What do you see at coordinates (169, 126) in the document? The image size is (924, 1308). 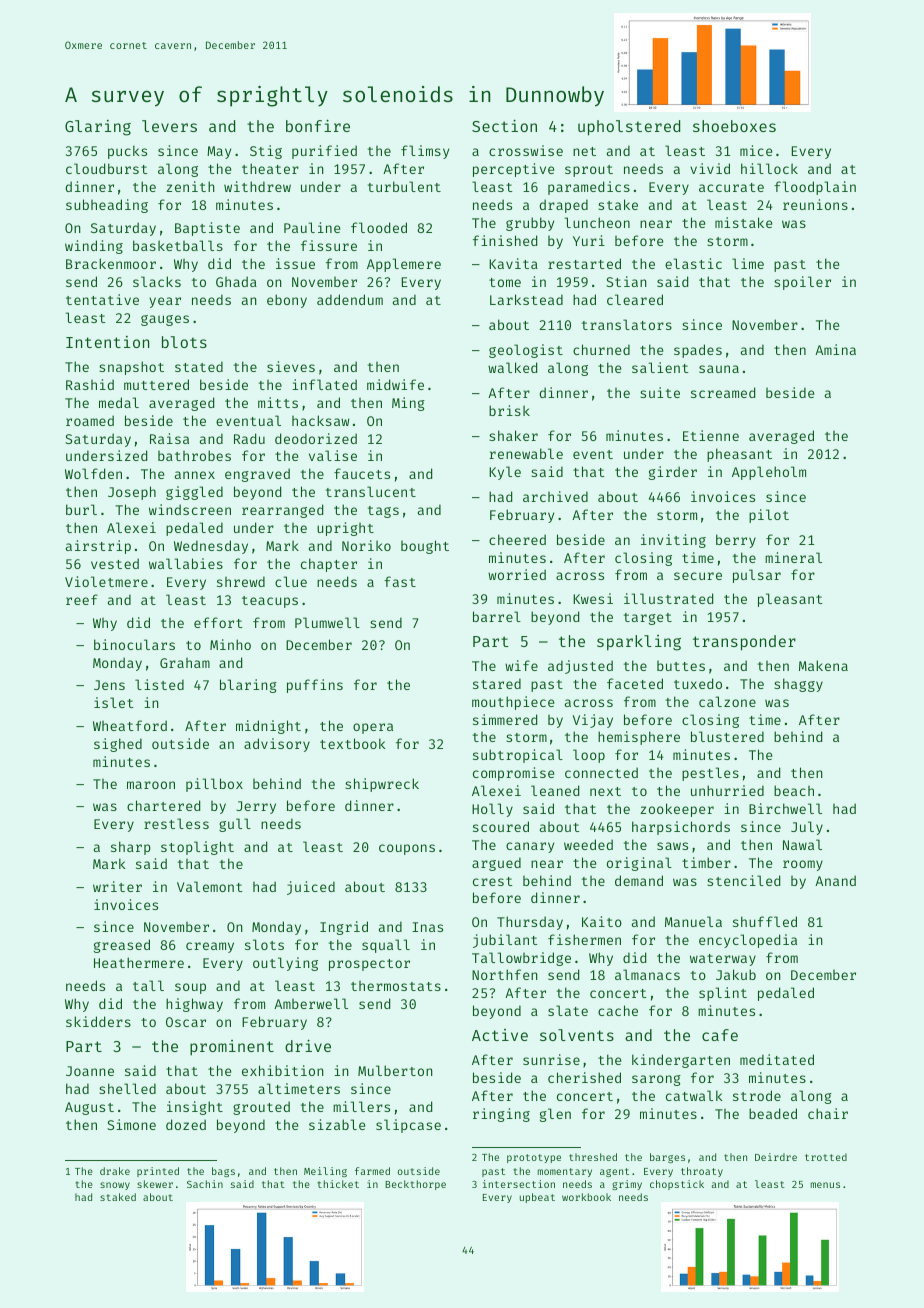 I see `levers` at bounding box center [169, 126].
